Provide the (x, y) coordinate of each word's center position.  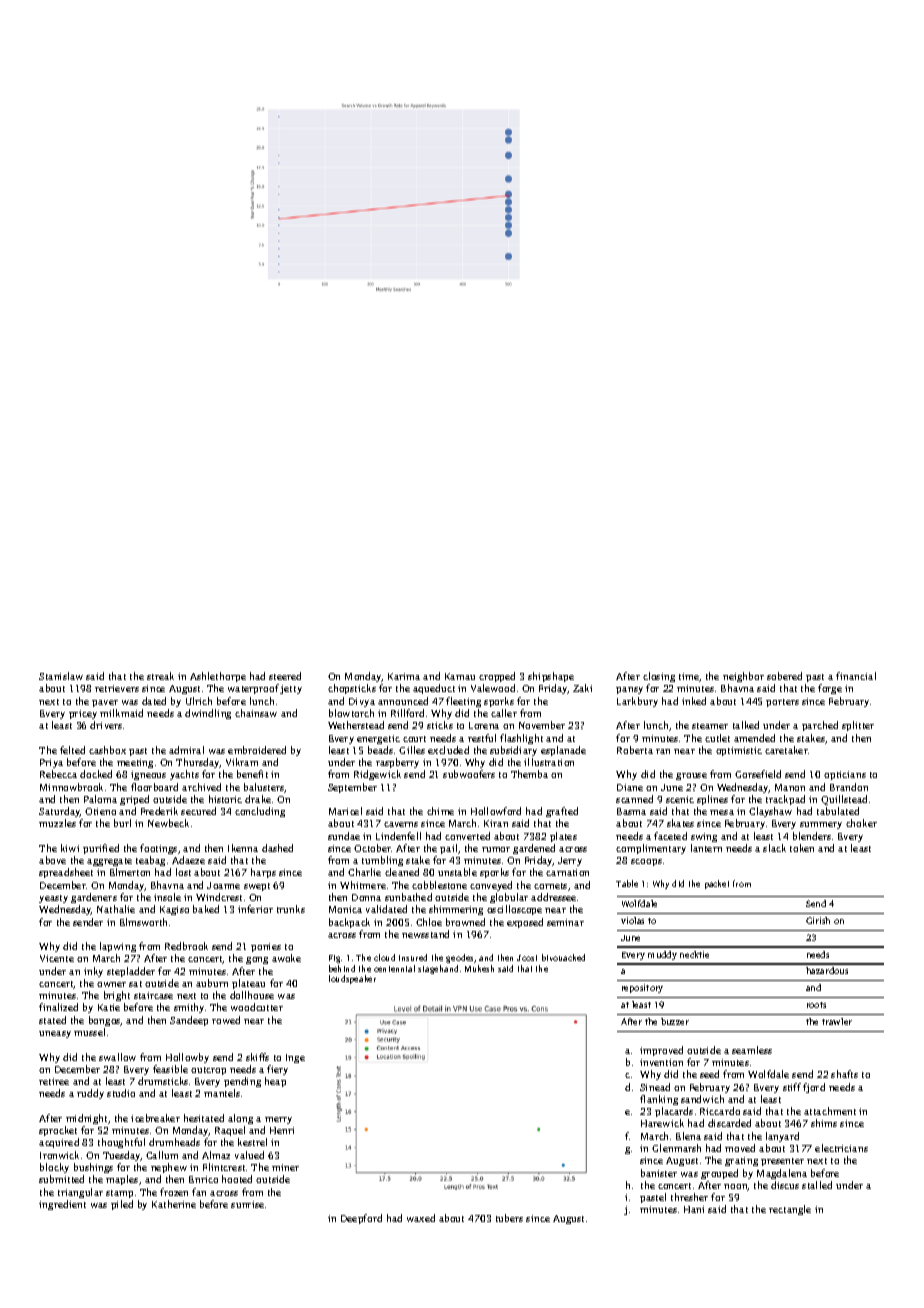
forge (830, 689)
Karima (404, 676)
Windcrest (219, 897)
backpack (349, 923)
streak (160, 676)
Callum (162, 1155)
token (802, 848)
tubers (509, 1218)
